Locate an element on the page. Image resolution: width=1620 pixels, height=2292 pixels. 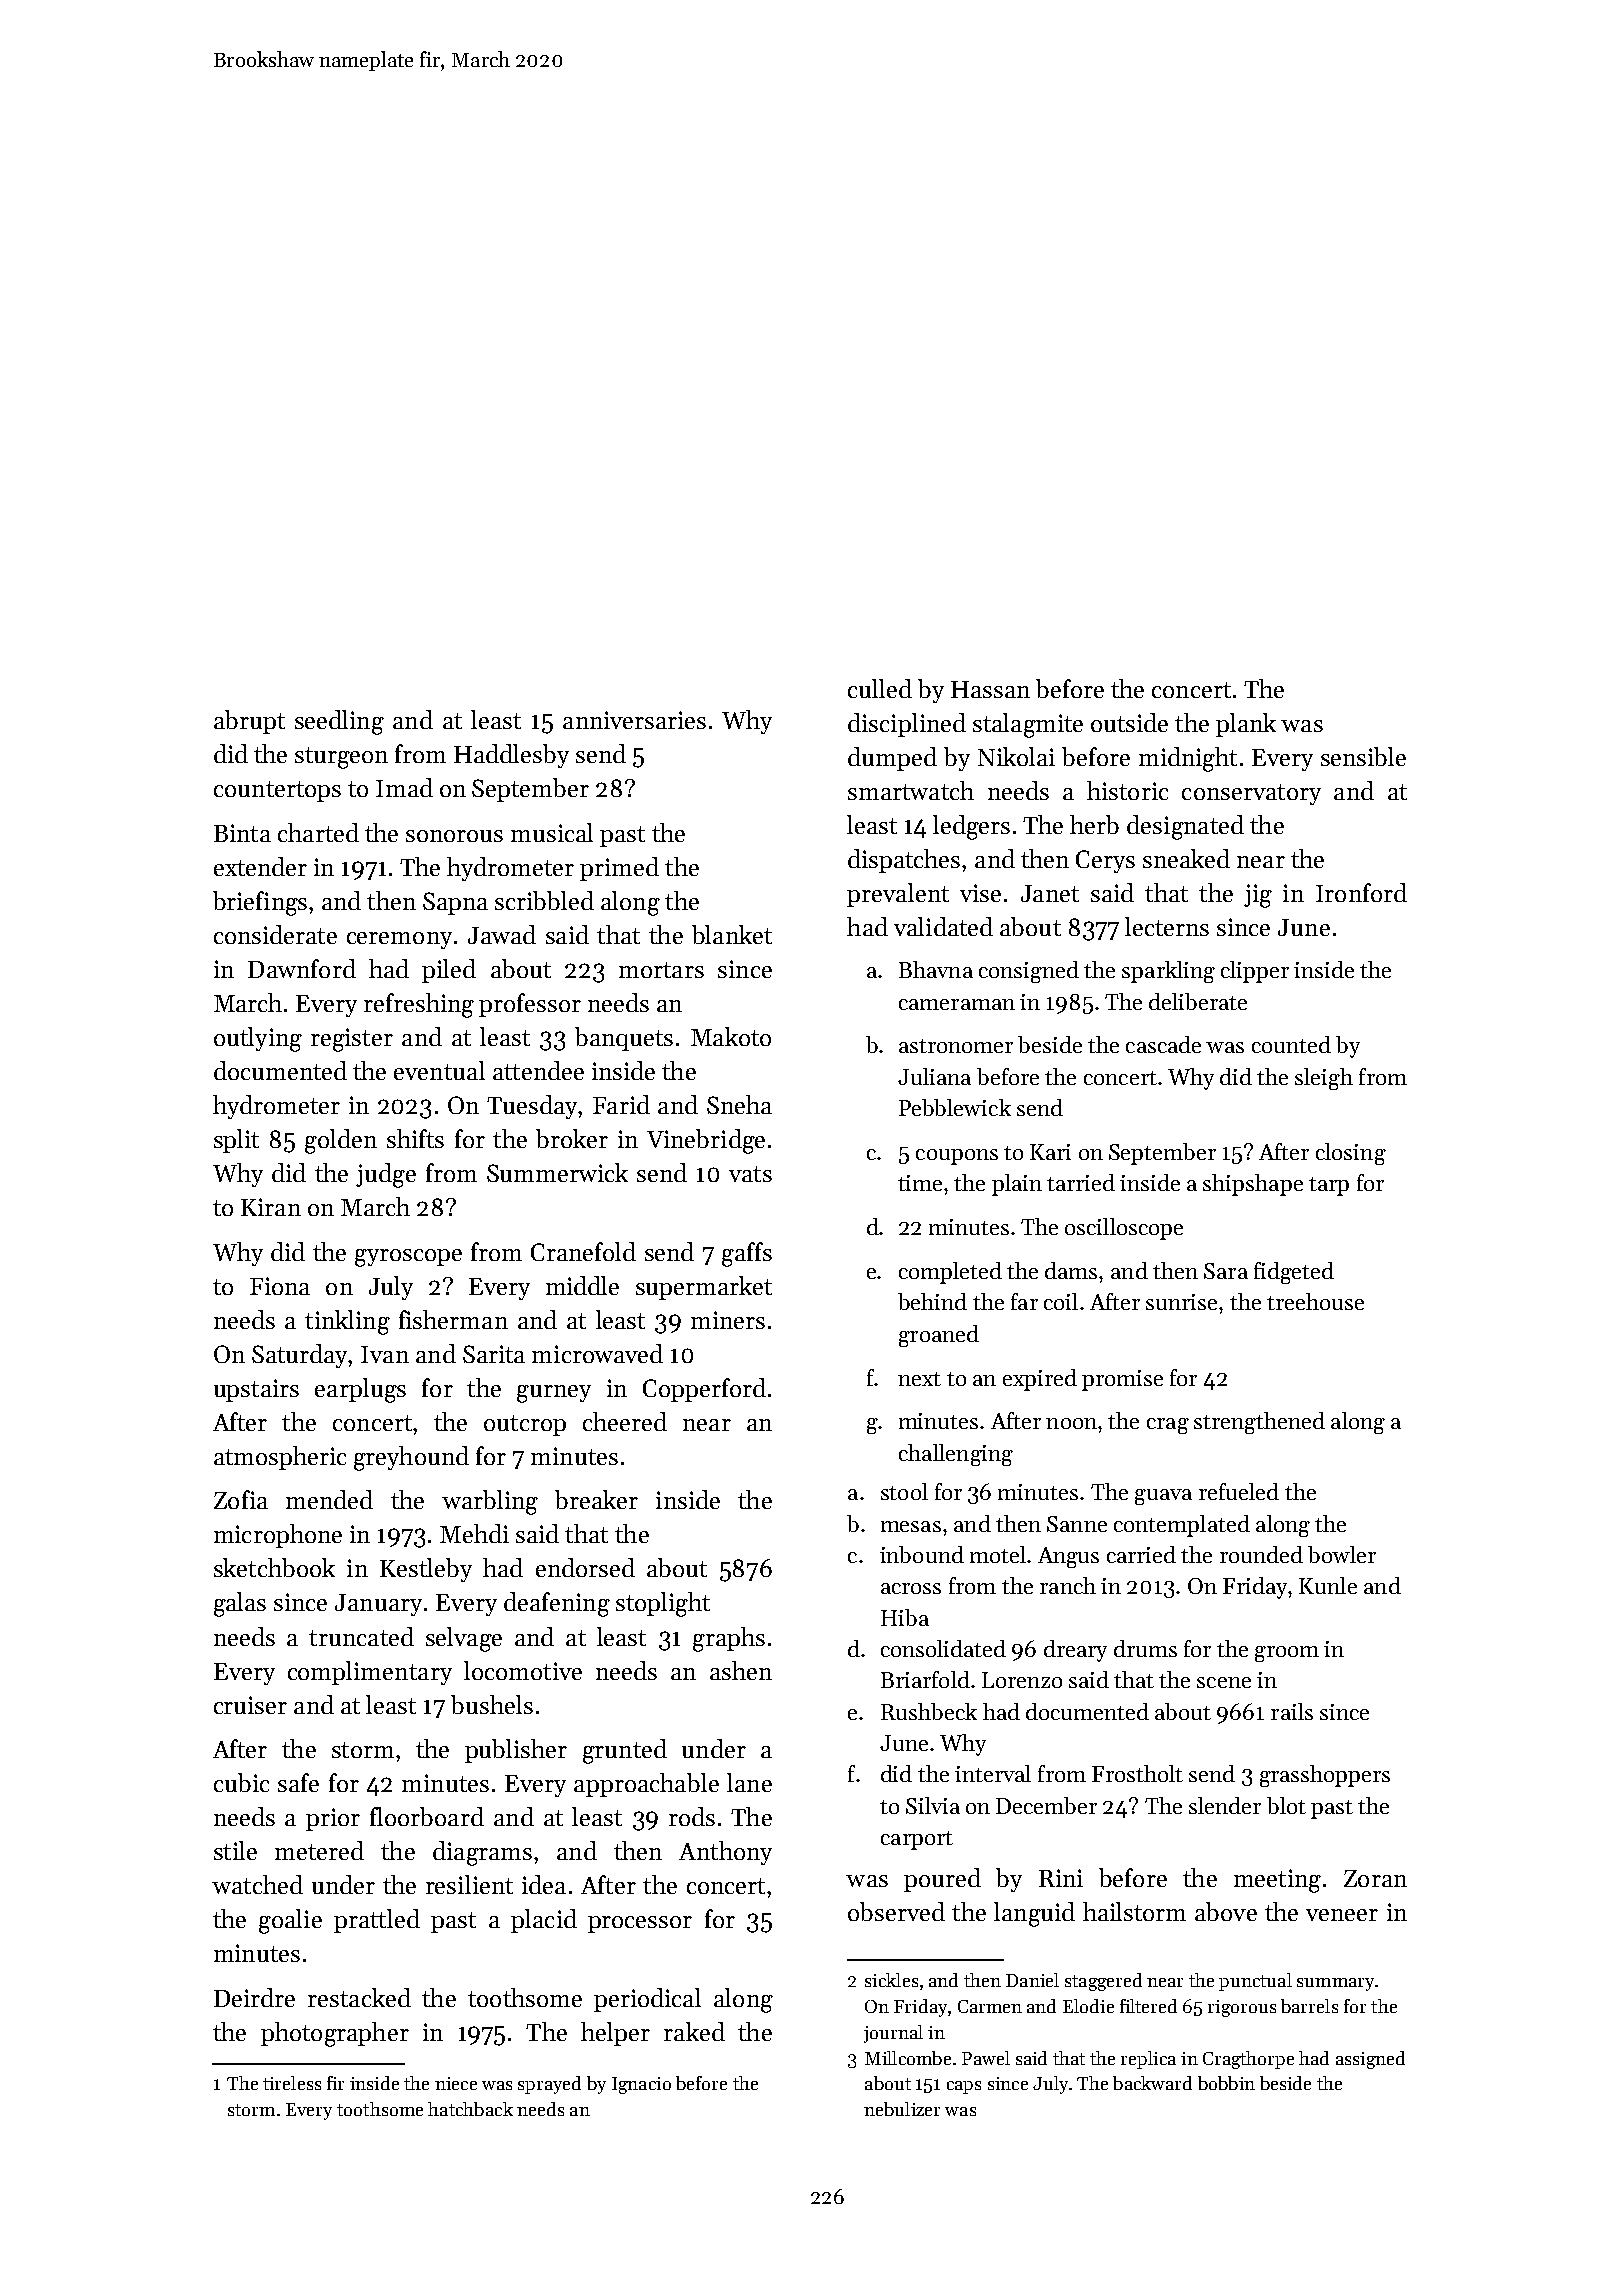
sleigh is located at coordinates (1324, 1079).
